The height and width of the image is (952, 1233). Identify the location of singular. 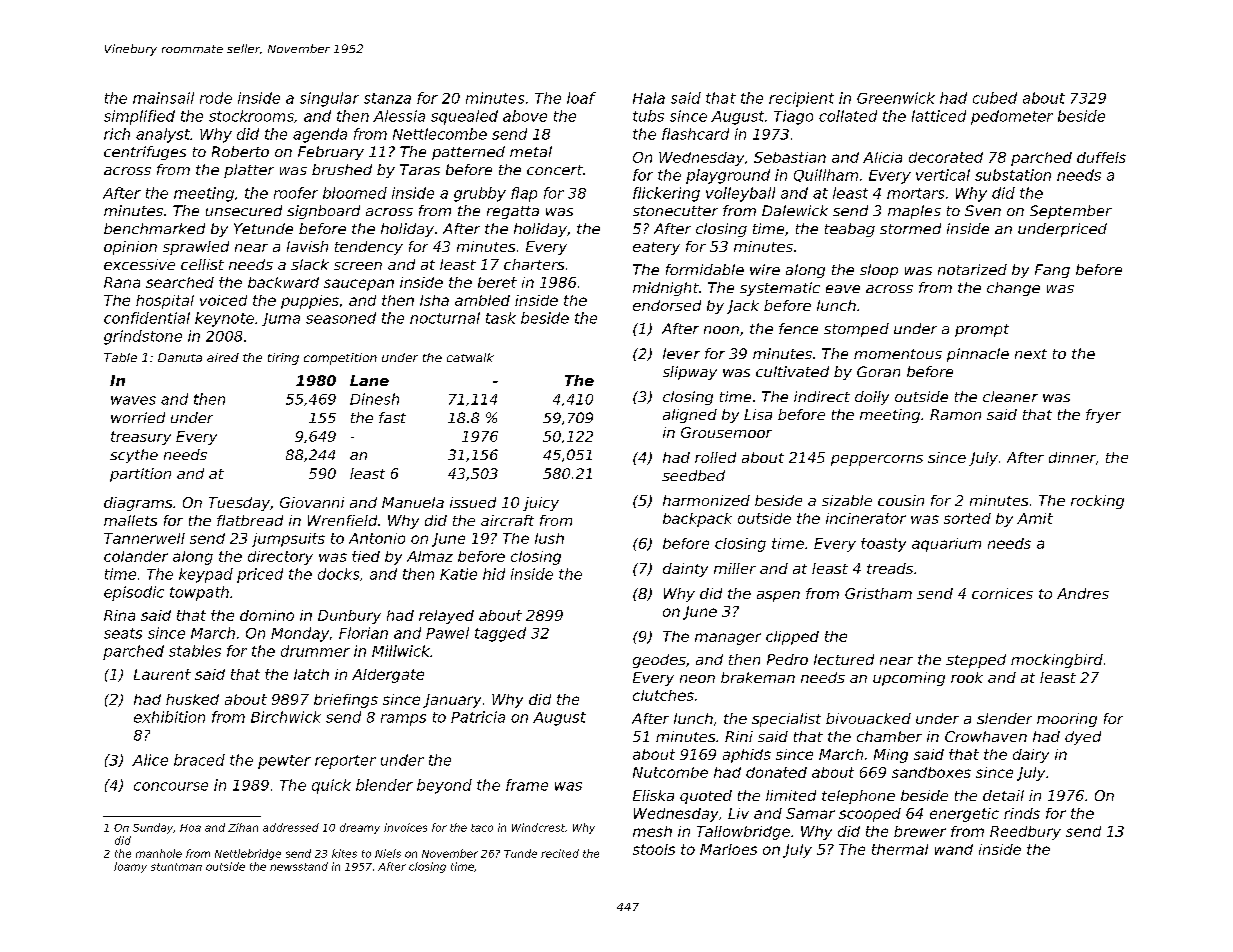
(329, 99).
